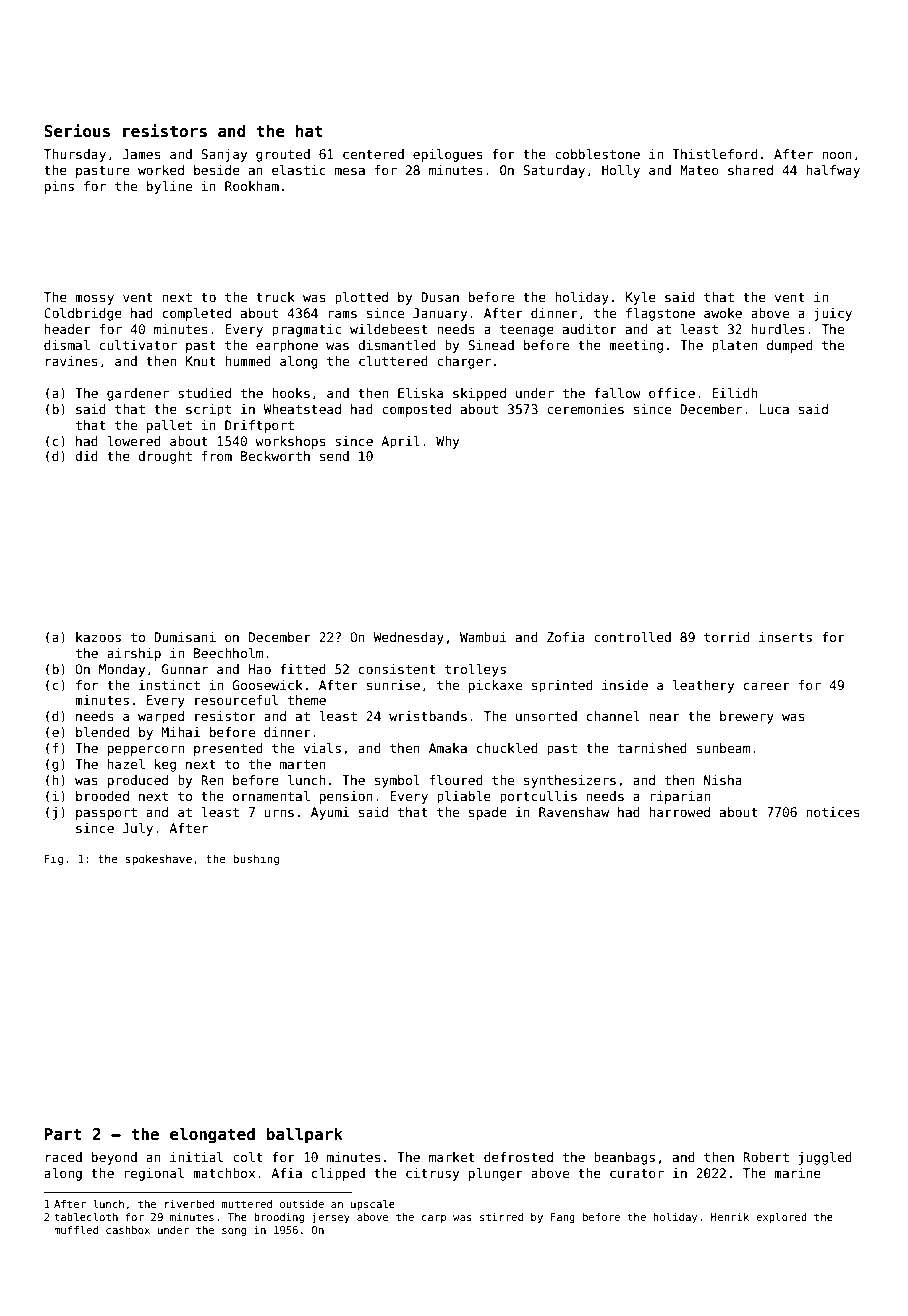 The height and width of the document is (1316, 908). What do you see at coordinates (624, 1158) in the document?
I see `beanbags` at bounding box center [624, 1158].
